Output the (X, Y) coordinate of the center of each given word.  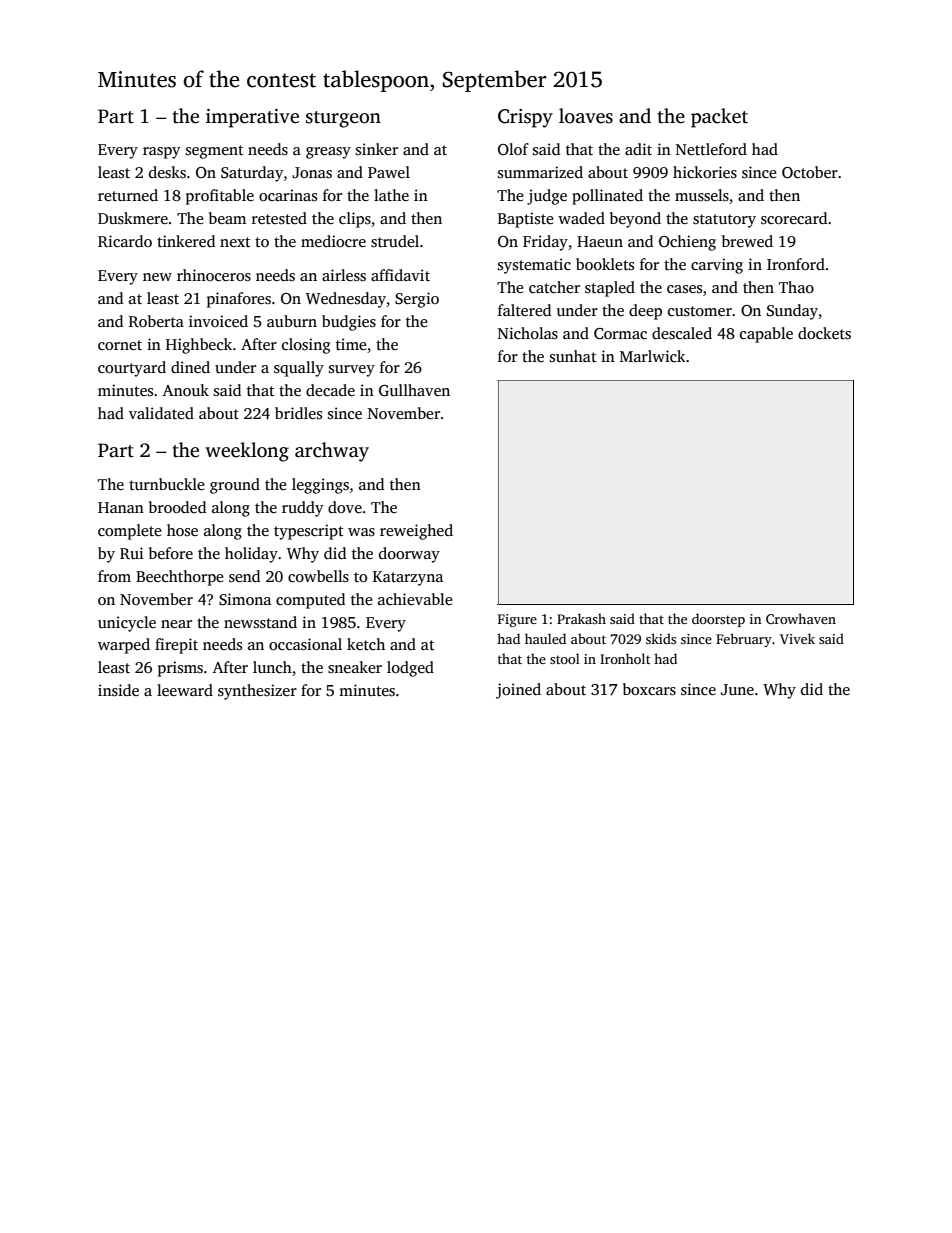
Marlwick (653, 356)
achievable (415, 599)
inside (118, 690)
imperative (252, 118)
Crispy (525, 118)
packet (719, 118)
